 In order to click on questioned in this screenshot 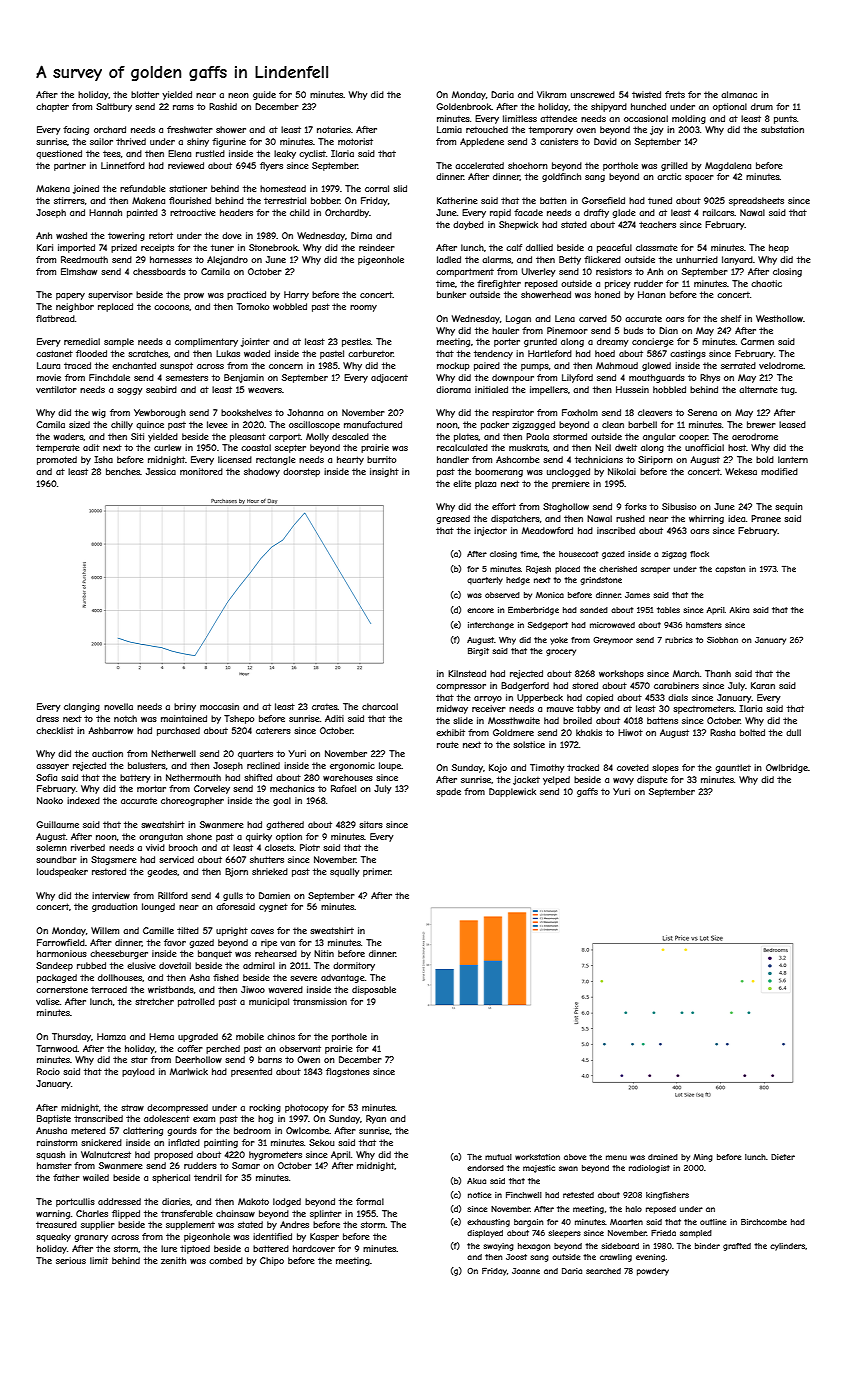, I will do `click(59, 154)`.
